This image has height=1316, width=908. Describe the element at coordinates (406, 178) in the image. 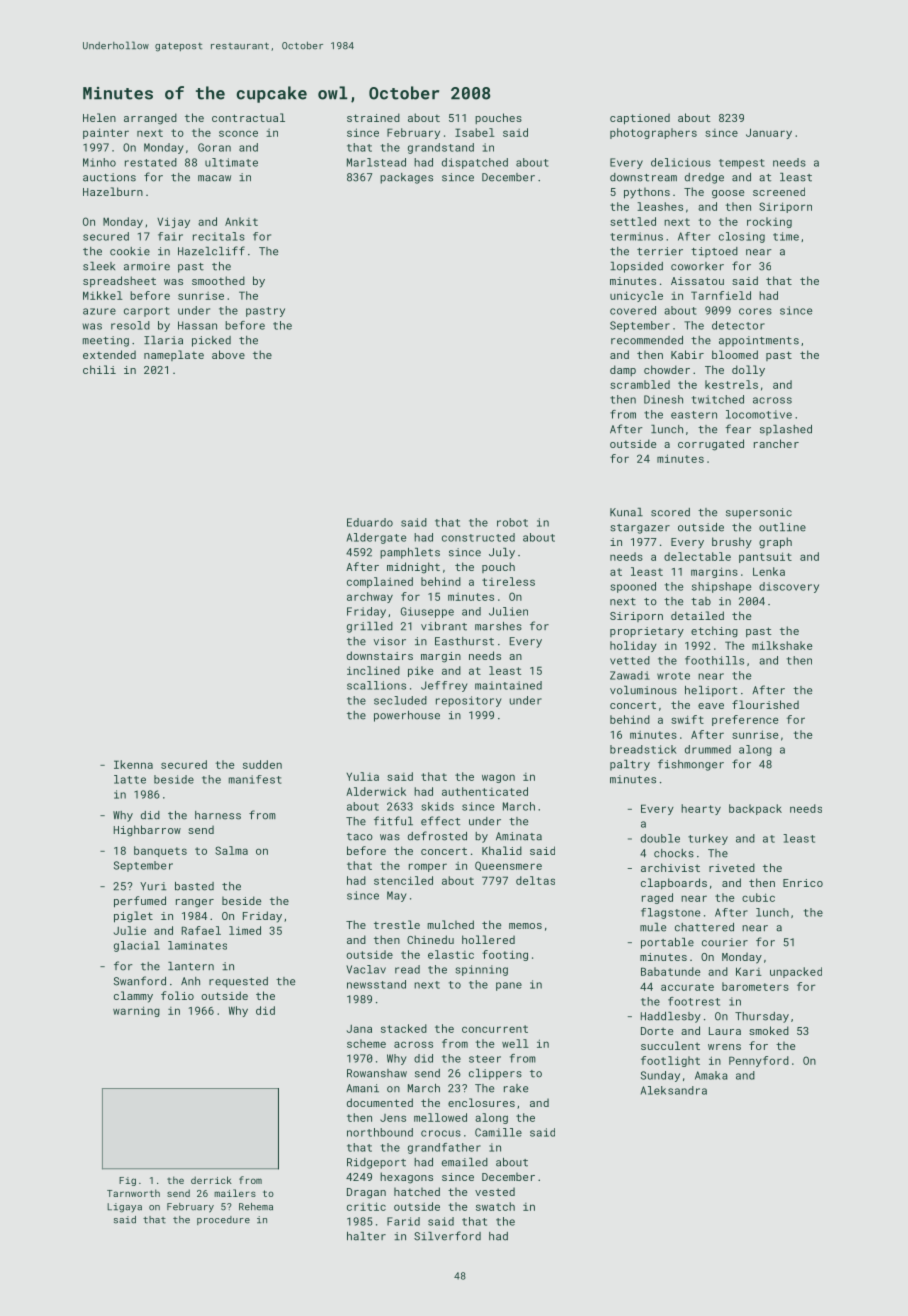

I see `packages` at that location.
